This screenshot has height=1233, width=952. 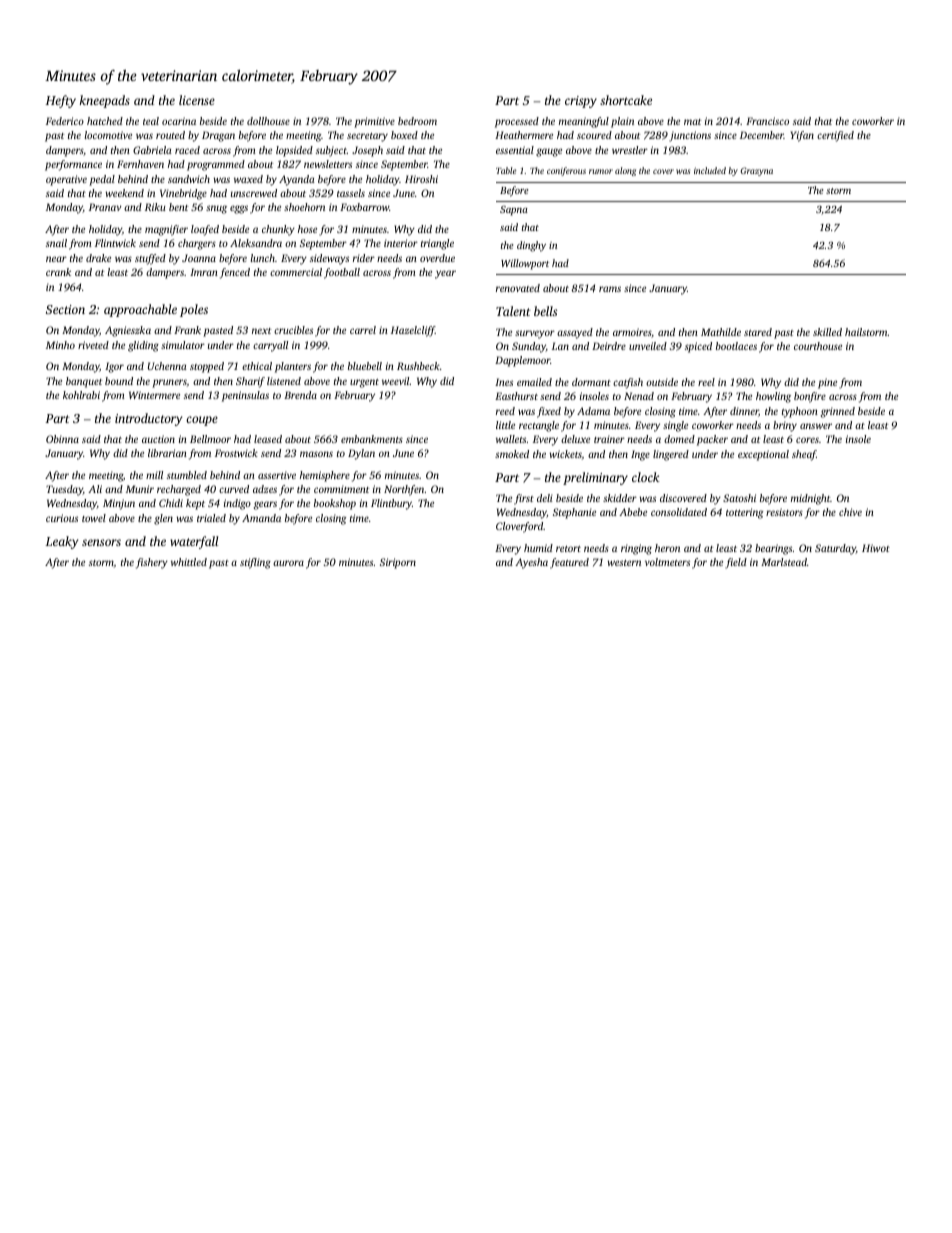 I want to click on Francisco, so click(x=767, y=121).
